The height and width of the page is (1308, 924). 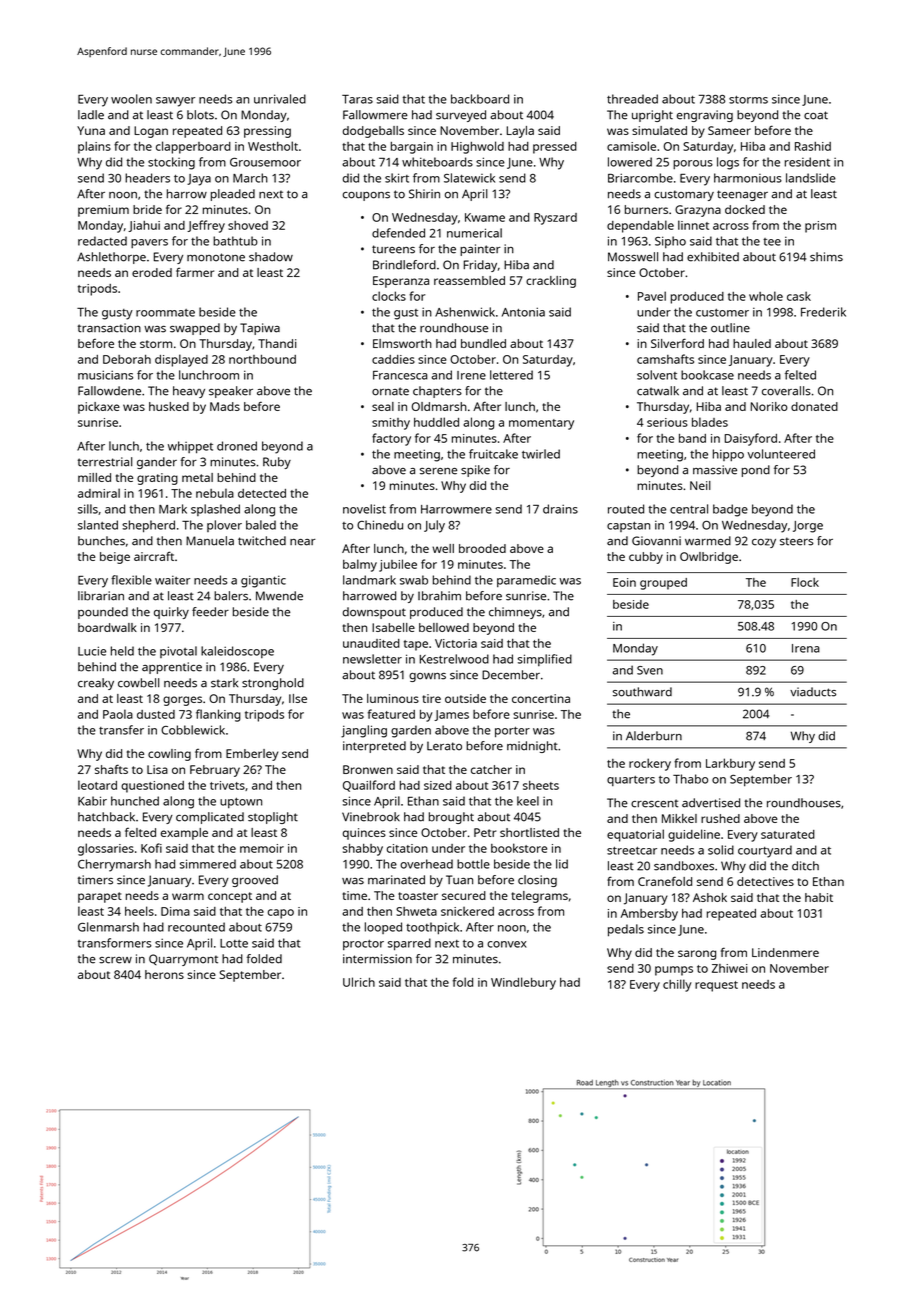 What do you see at coordinates (404, 265) in the page?
I see `Brindleford` at bounding box center [404, 265].
